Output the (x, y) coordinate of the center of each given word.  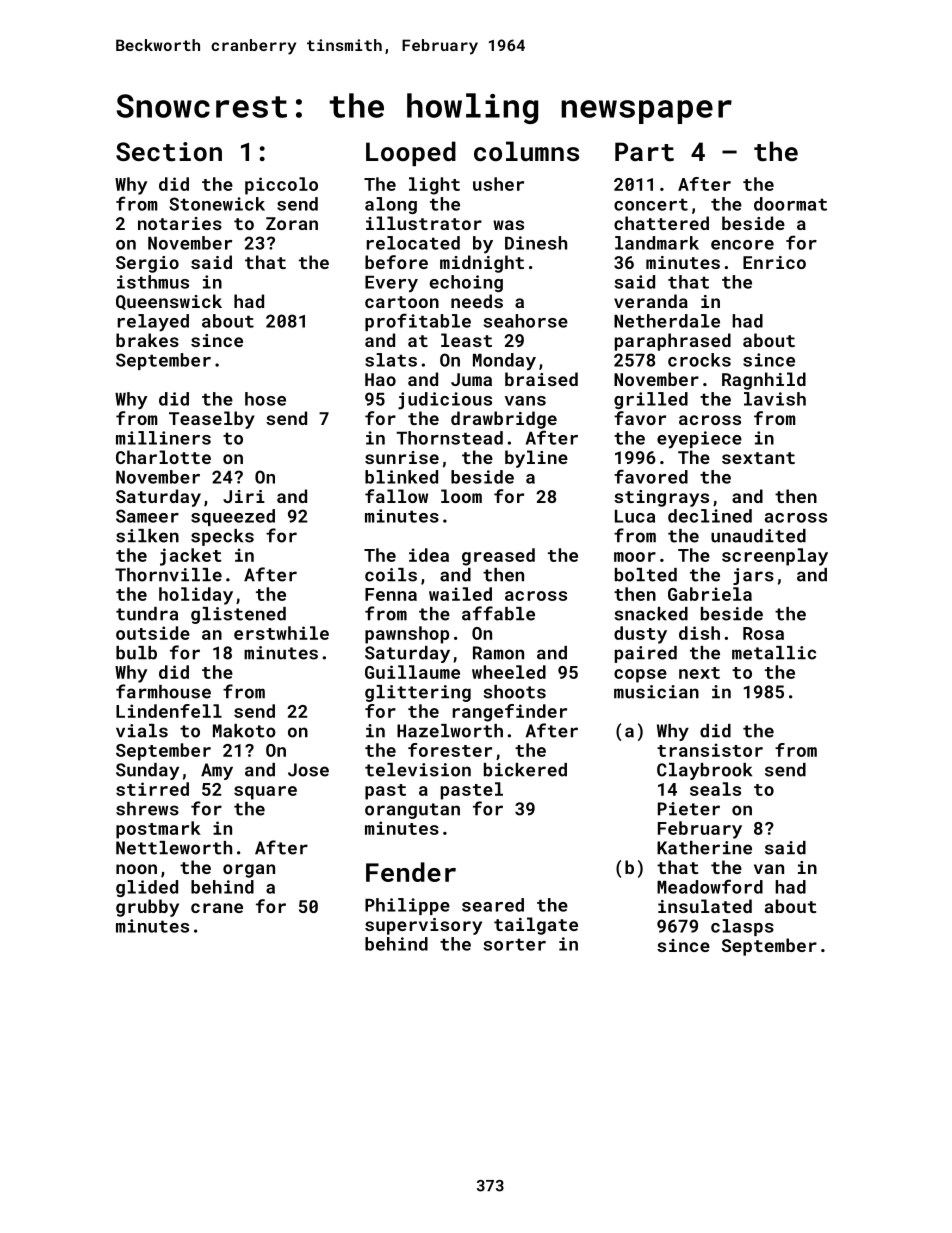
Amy (217, 771)
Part (644, 151)
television (418, 770)
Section (169, 152)
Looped (411, 153)
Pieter (689, 809)
